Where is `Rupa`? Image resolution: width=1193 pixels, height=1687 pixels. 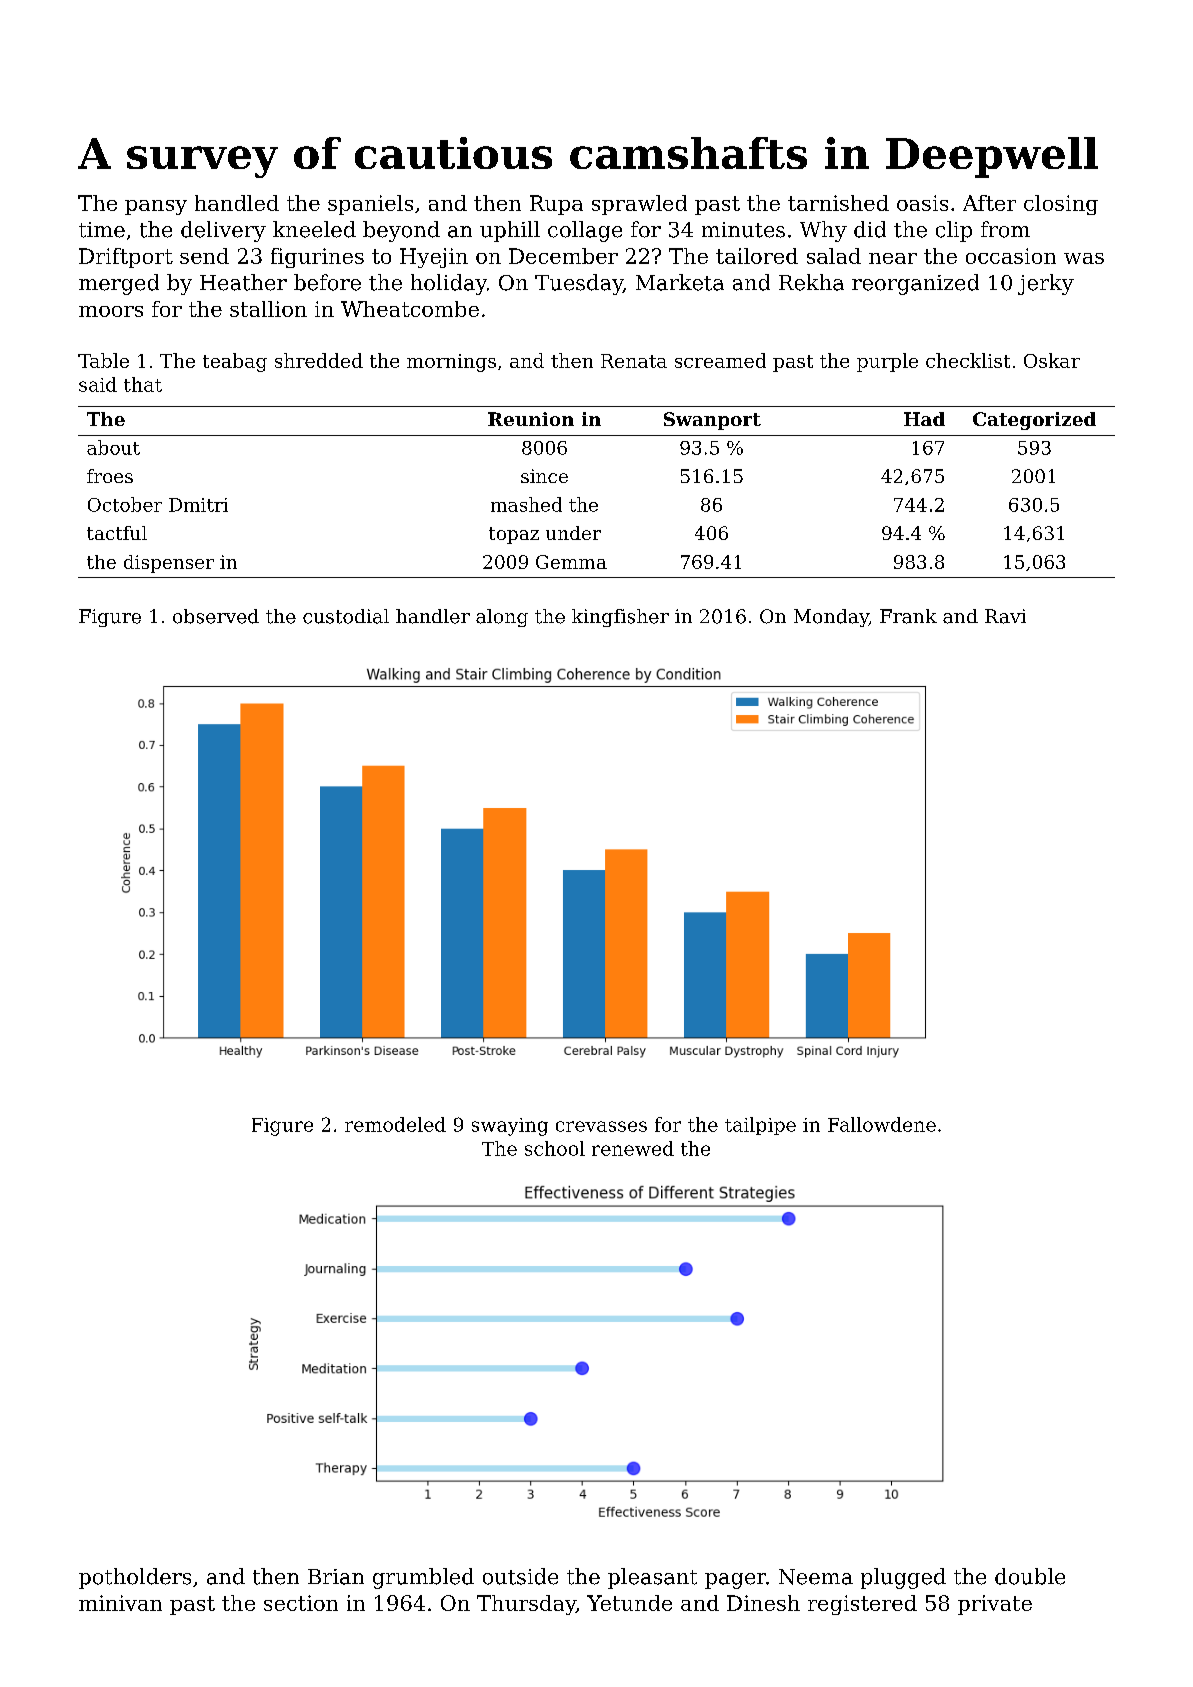
Rupa is located at coordinates (556, 205).
